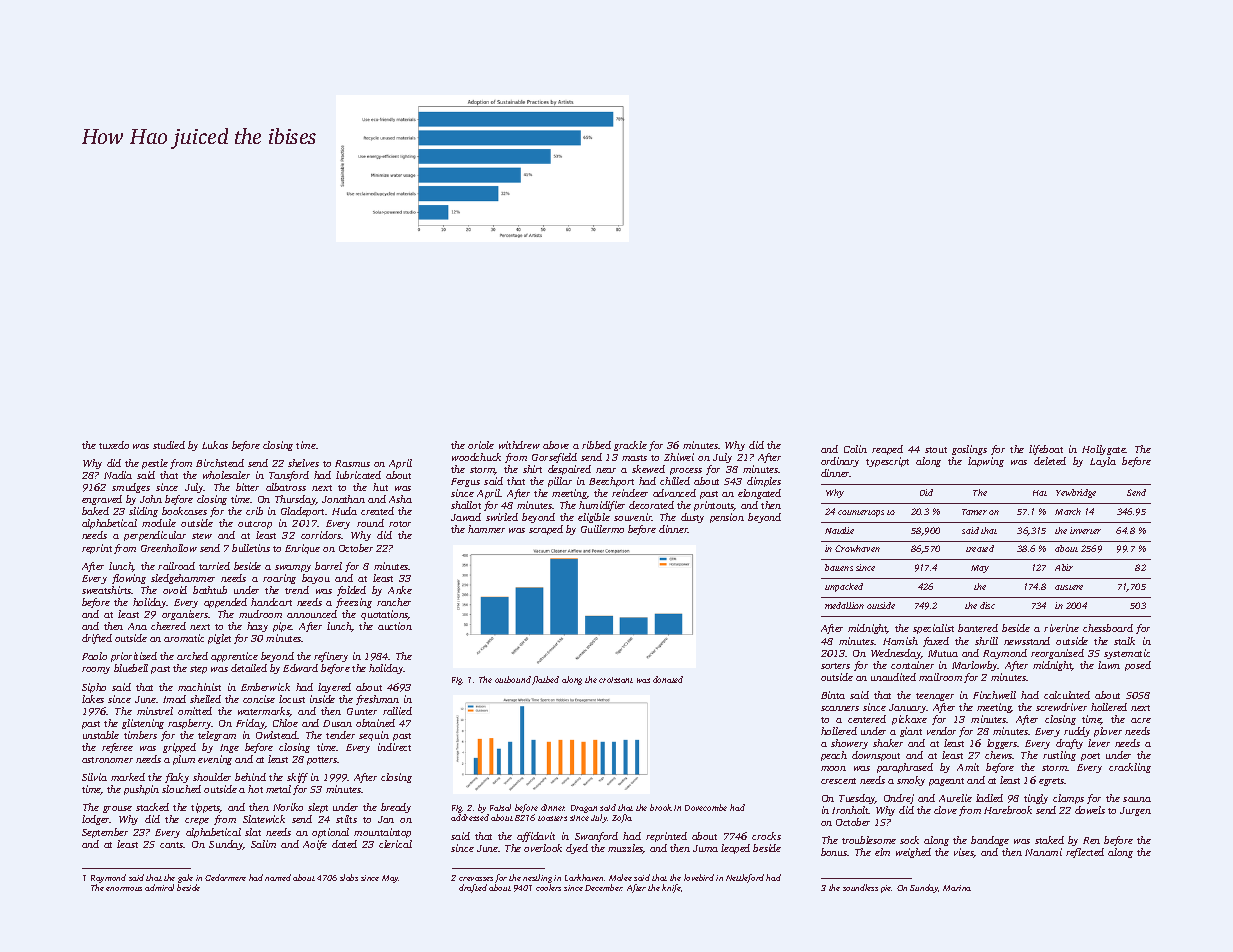 This screenshot has width=1233, height=952. What do you see at coordinates (114, 445) in the screenshot?
I see `tuxedo` at bounding box center [114, 445].
